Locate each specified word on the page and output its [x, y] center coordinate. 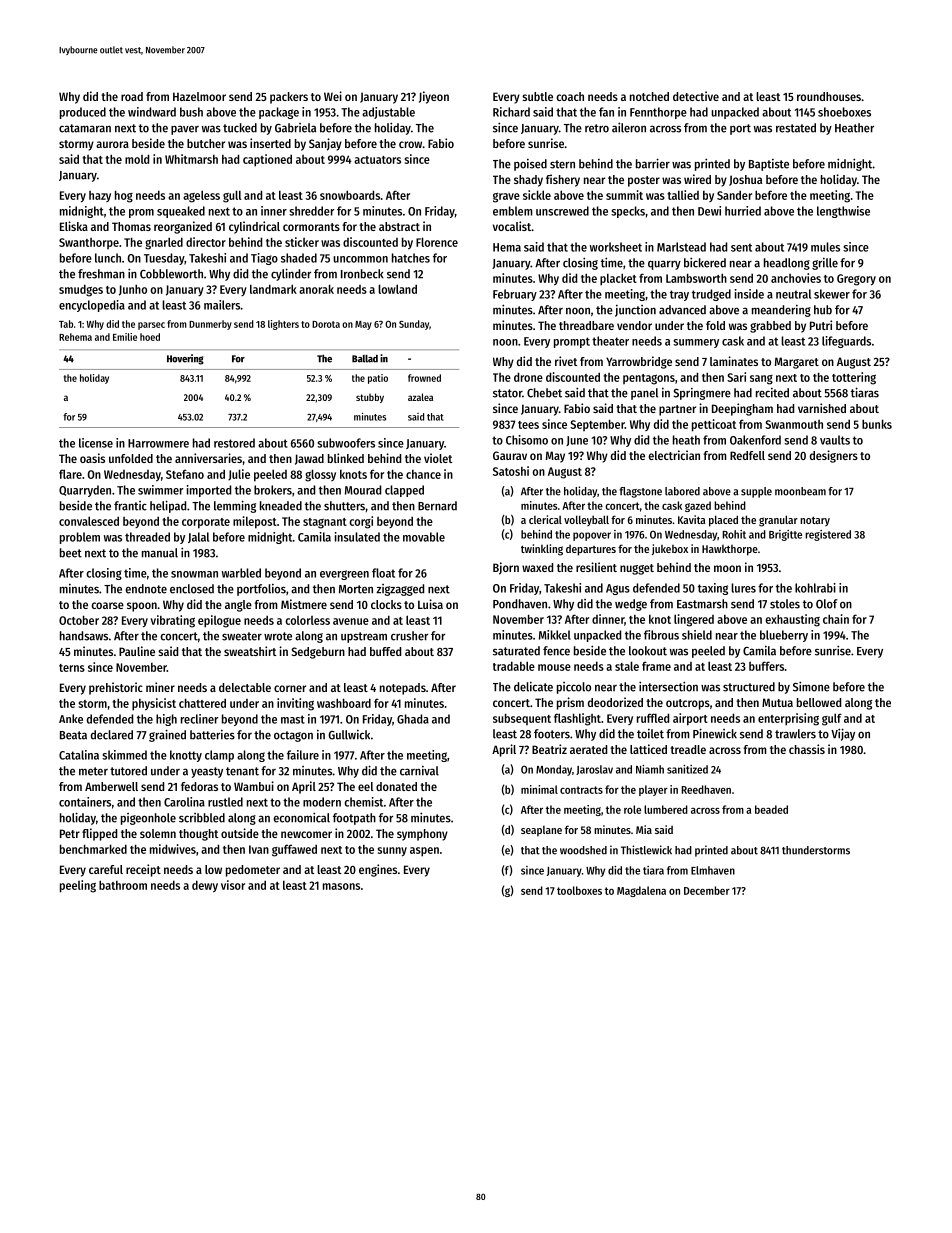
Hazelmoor [199, 96]
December [707, 890]
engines [378, 870]
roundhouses [829, 96]
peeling [78, 886]
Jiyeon [434, 97]
